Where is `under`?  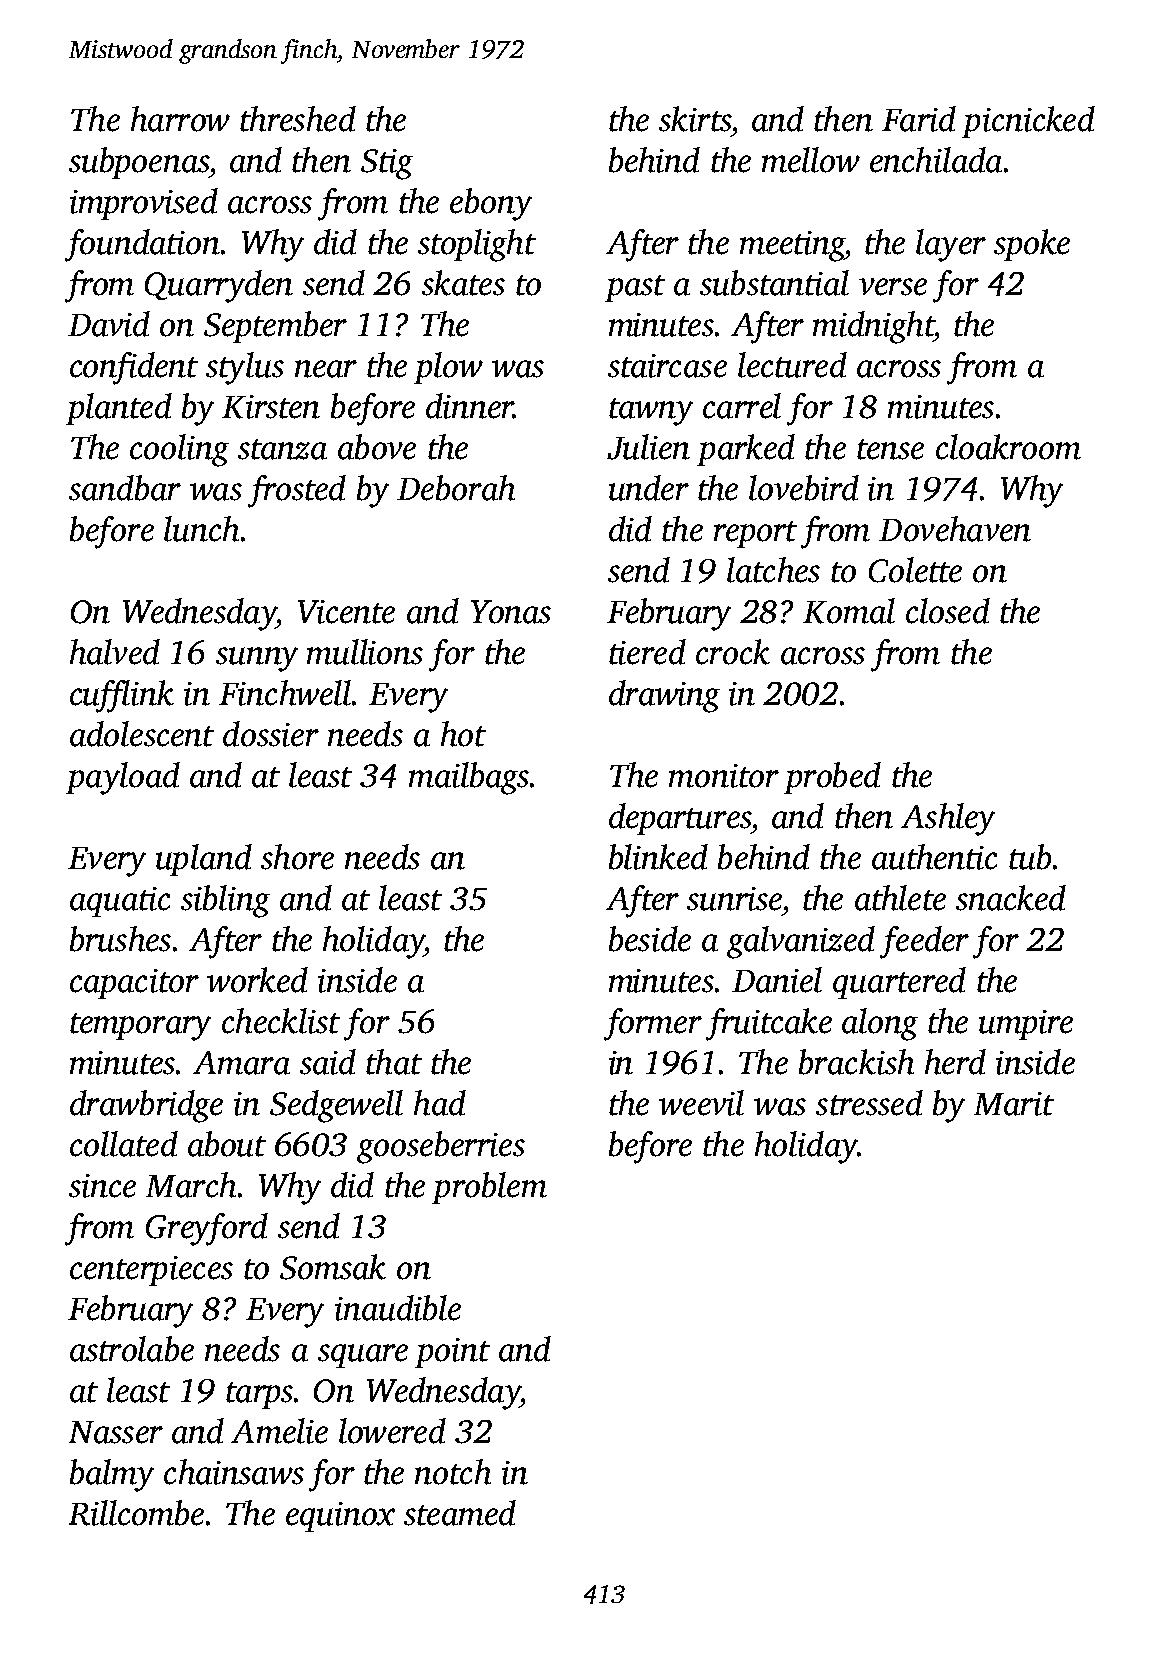
under is located at coordinates (649, 488).
